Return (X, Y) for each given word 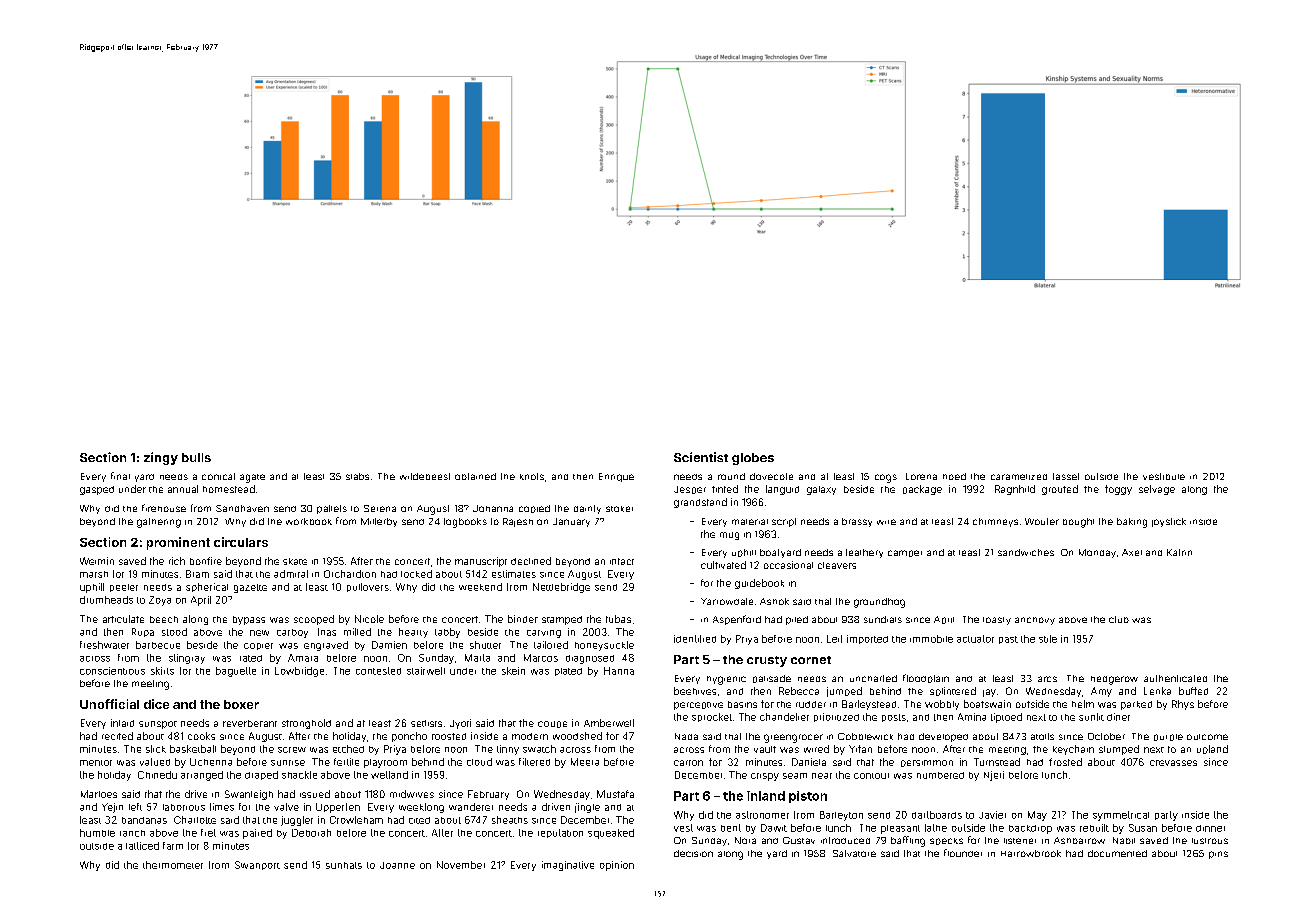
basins (742, 704)
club (1119, 619)
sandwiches (1026, 552)
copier (258, 646)
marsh (94, 574)
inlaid (122, 723)
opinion (617, 866)
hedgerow (1114, 680)
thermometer (173, 865)
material (750, 522)
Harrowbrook (1031, 853)
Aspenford (737, 620)
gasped (97, 490)
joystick (1169, 522)
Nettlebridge (561, 588)
